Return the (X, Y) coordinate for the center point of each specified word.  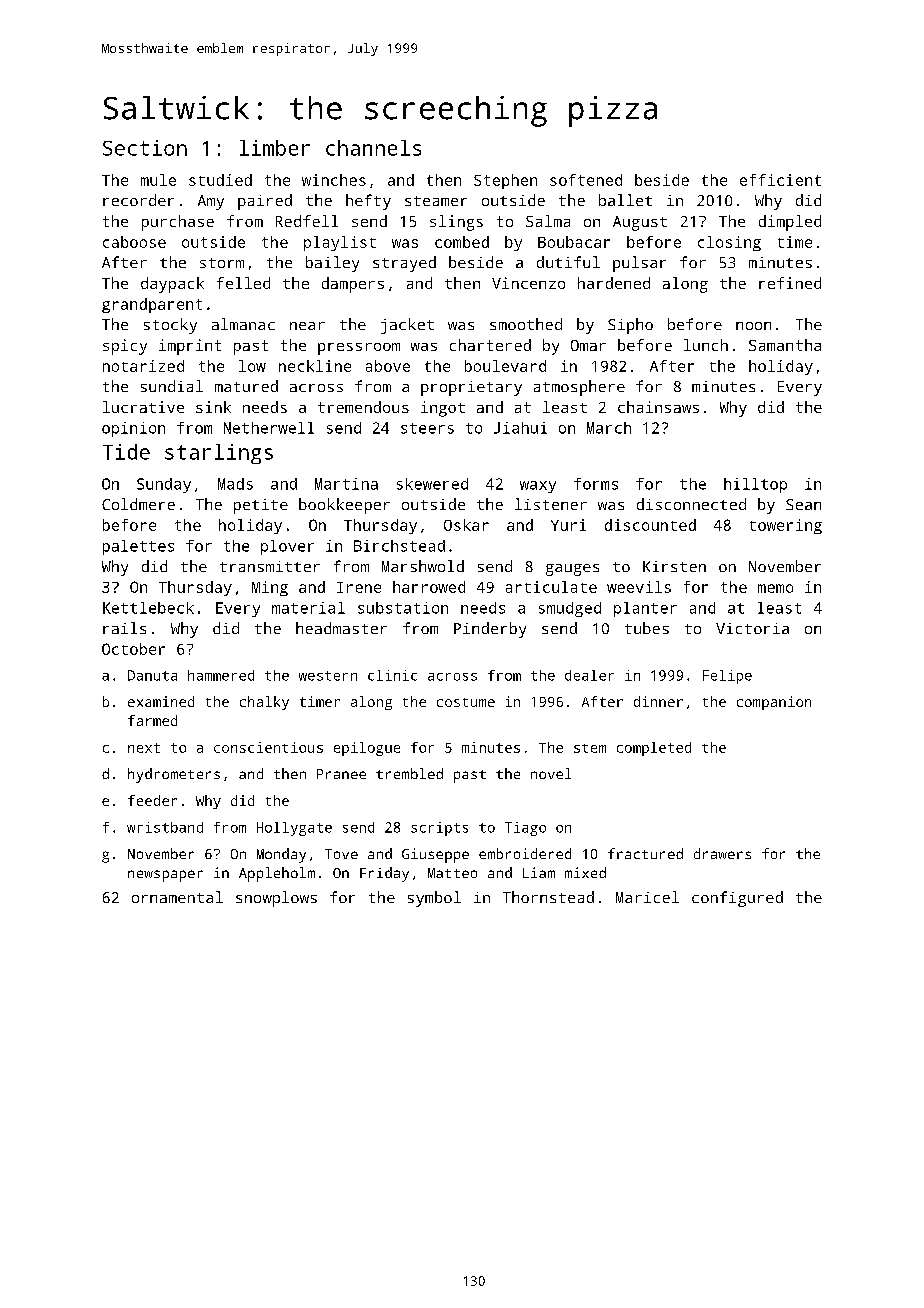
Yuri (568, 525)
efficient (780, 180)
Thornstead (548, 897)
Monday (281, 855)
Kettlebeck (148, 608)
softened (586, 180)
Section (145, 148)
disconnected (691, 504)
